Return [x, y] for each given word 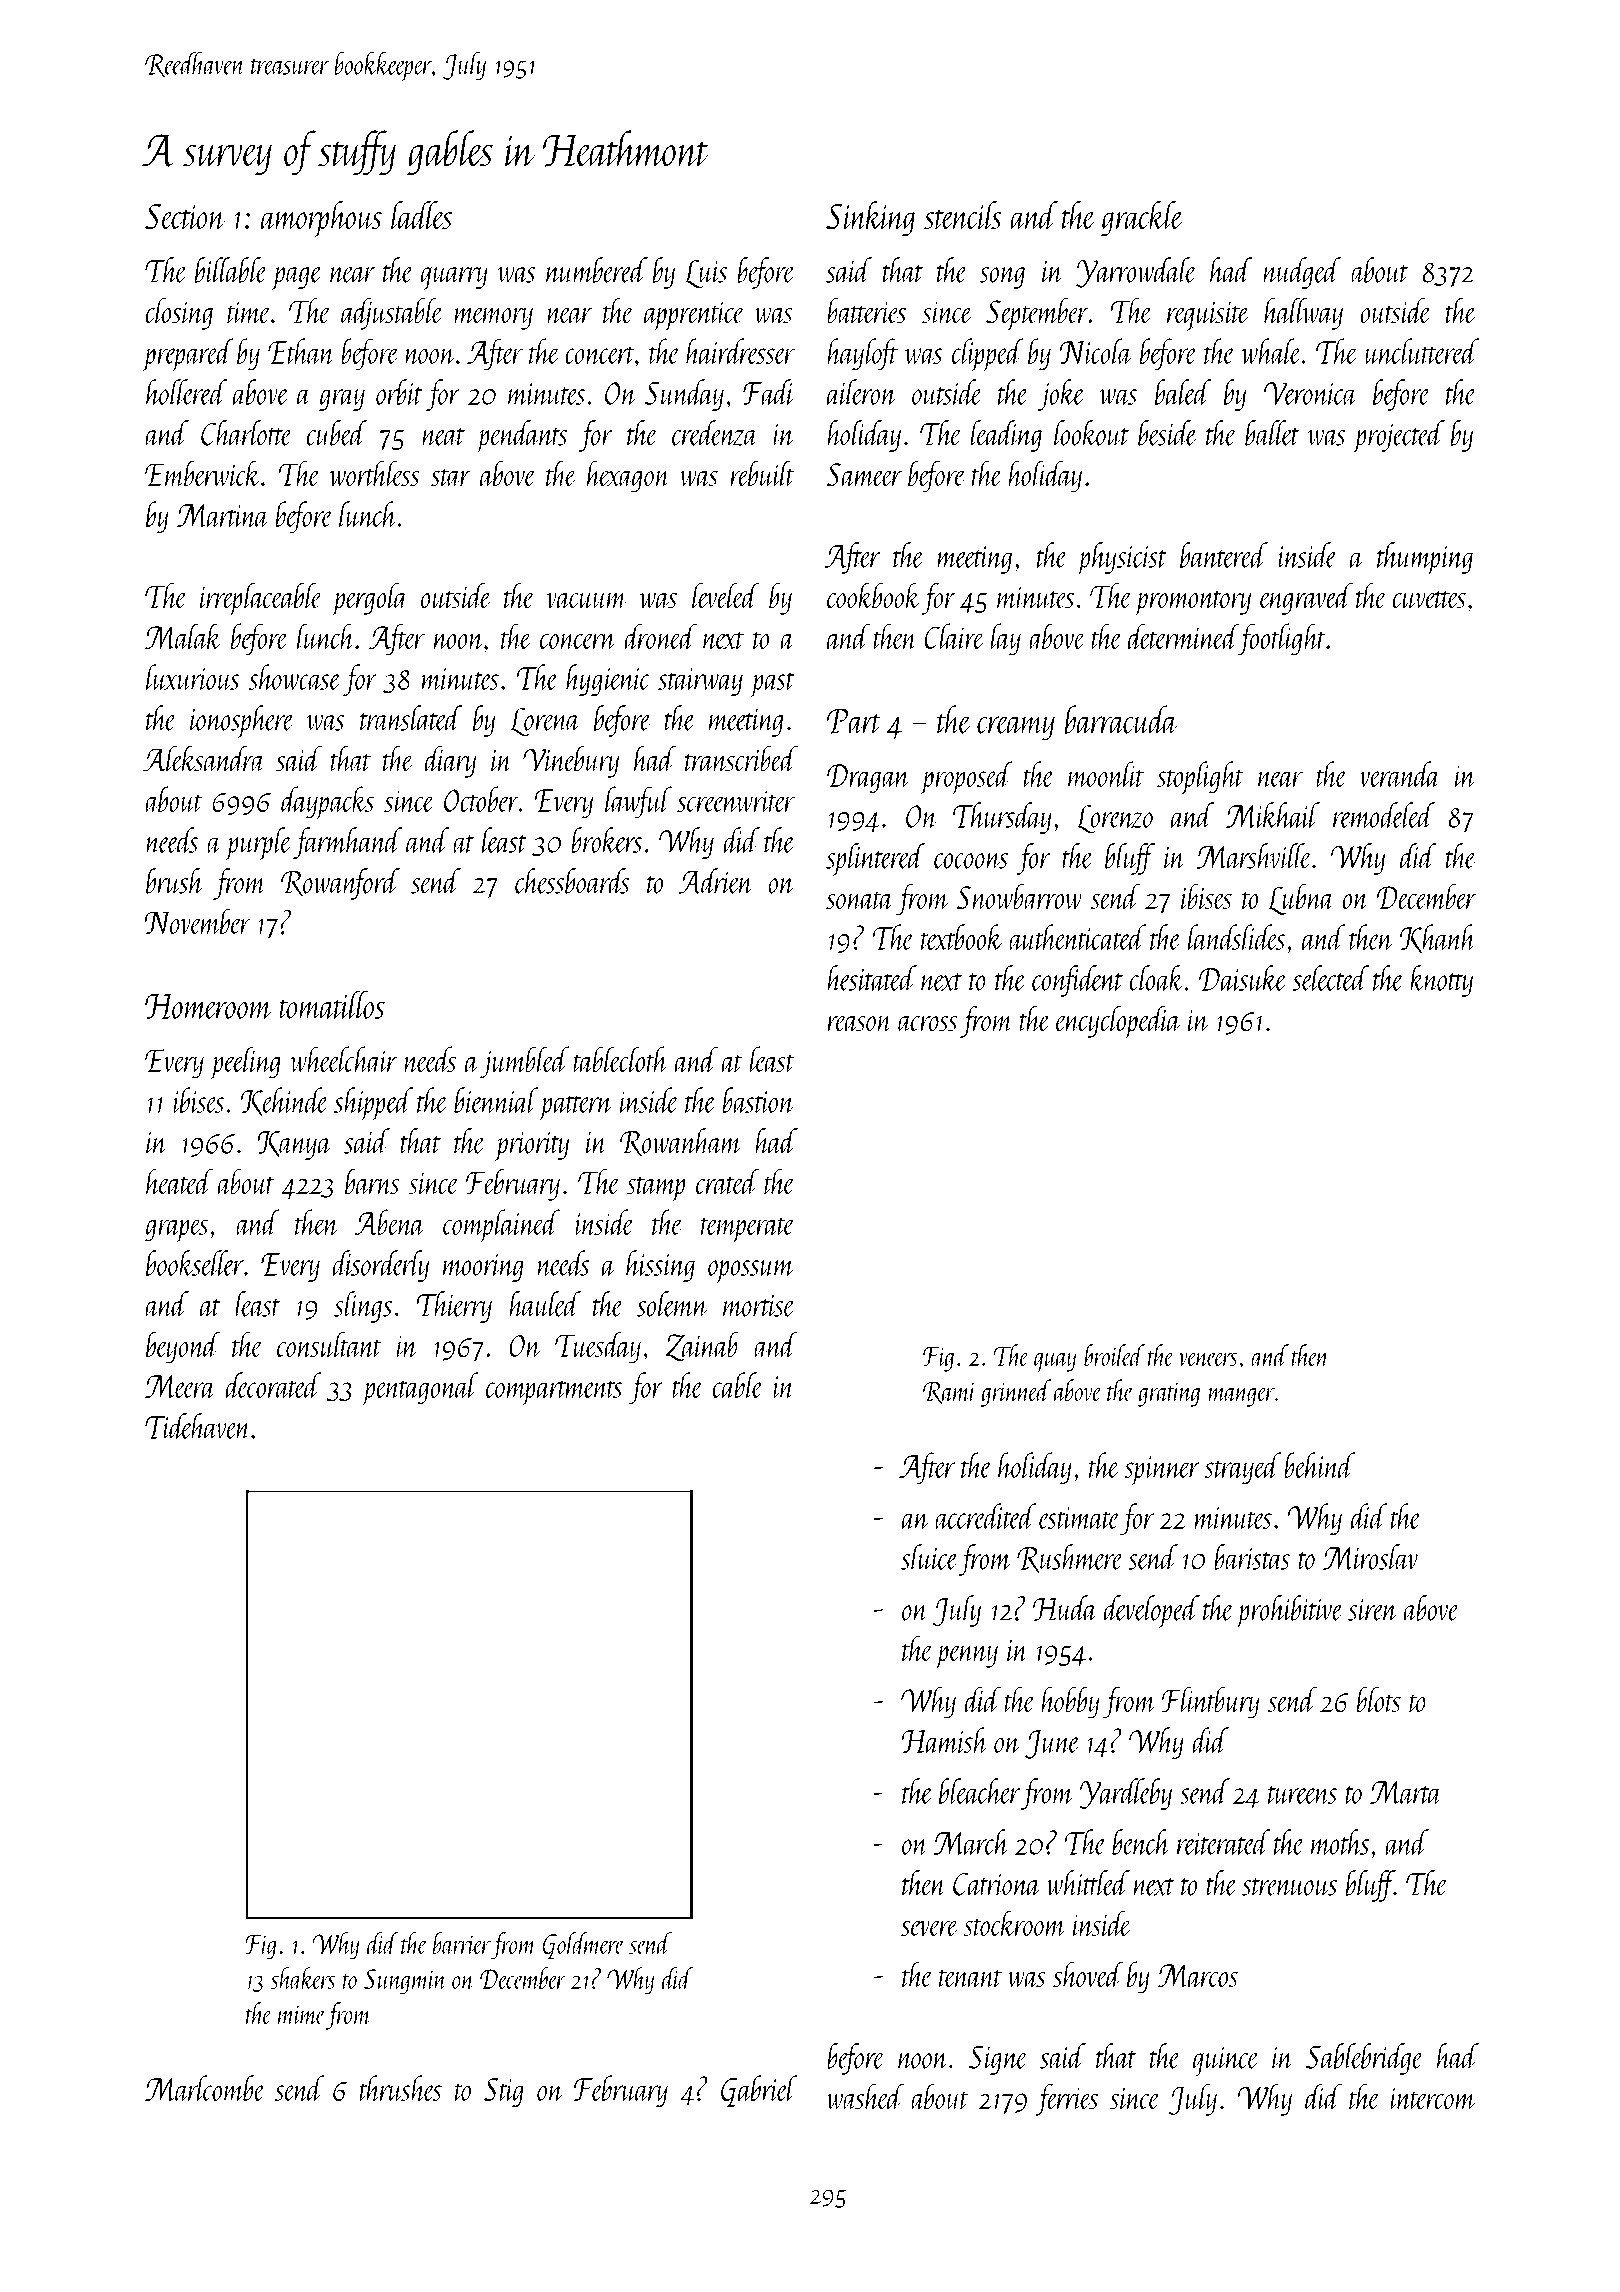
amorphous [321, 219]
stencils [963, 215]
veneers [1208, 1359]
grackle [1142, 218]
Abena [389, 1222]
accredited [985, 1516]
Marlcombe [205, 2088]
